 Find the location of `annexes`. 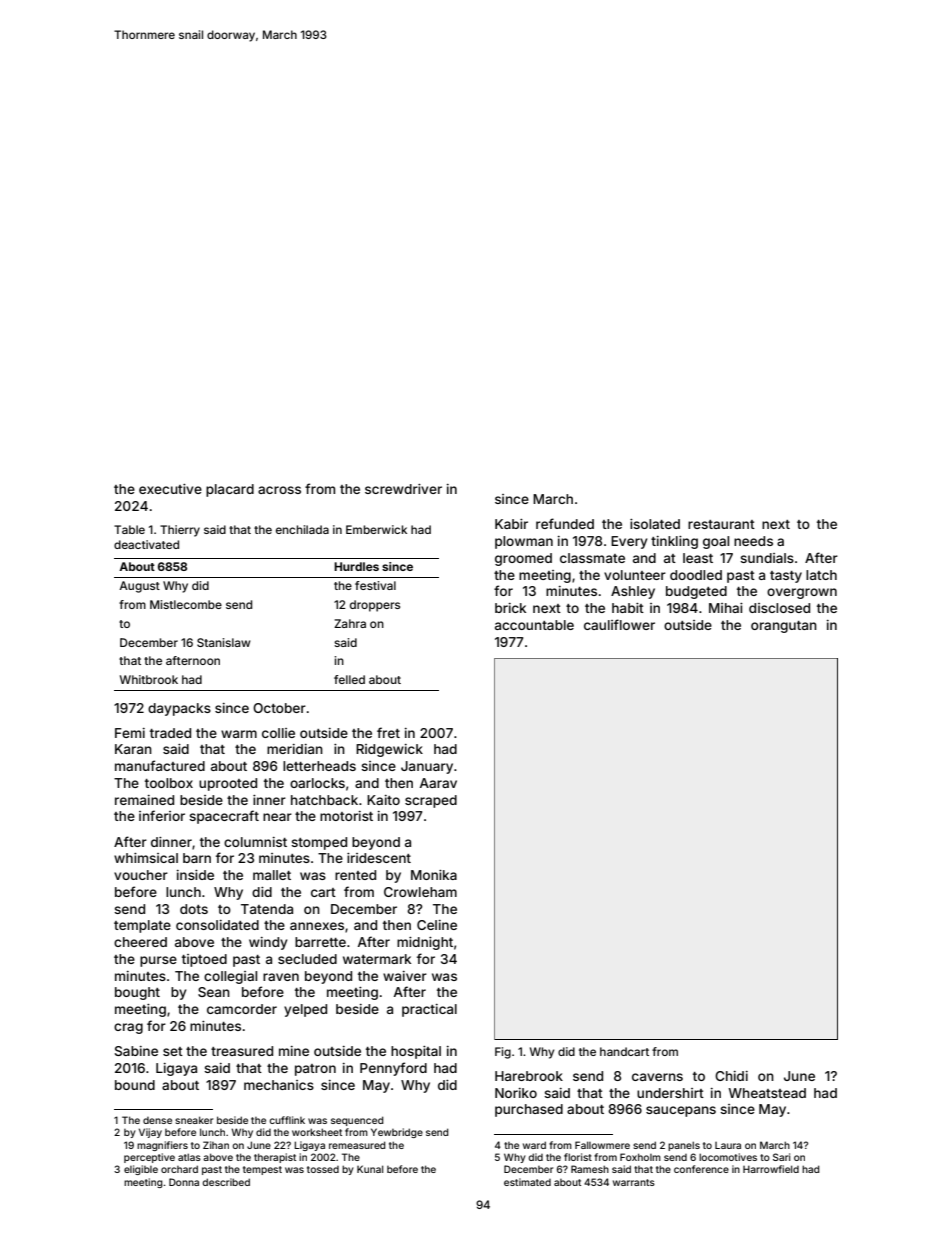

annexes is located at coordinates (317, 926).
